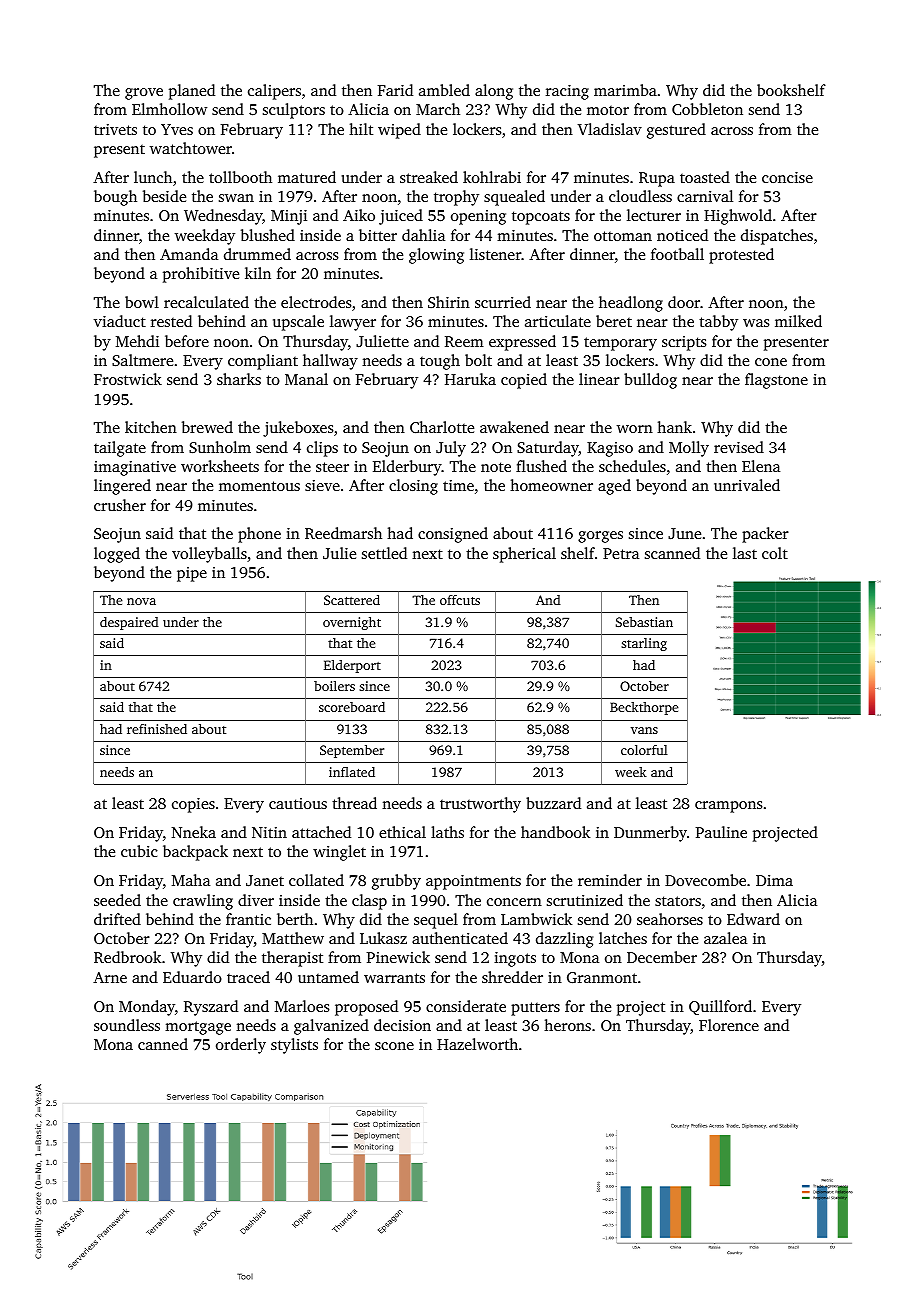 Image resolution: width=924 pixels, height=1308 pixels. I want to click on Edward, so click(753, 919).
